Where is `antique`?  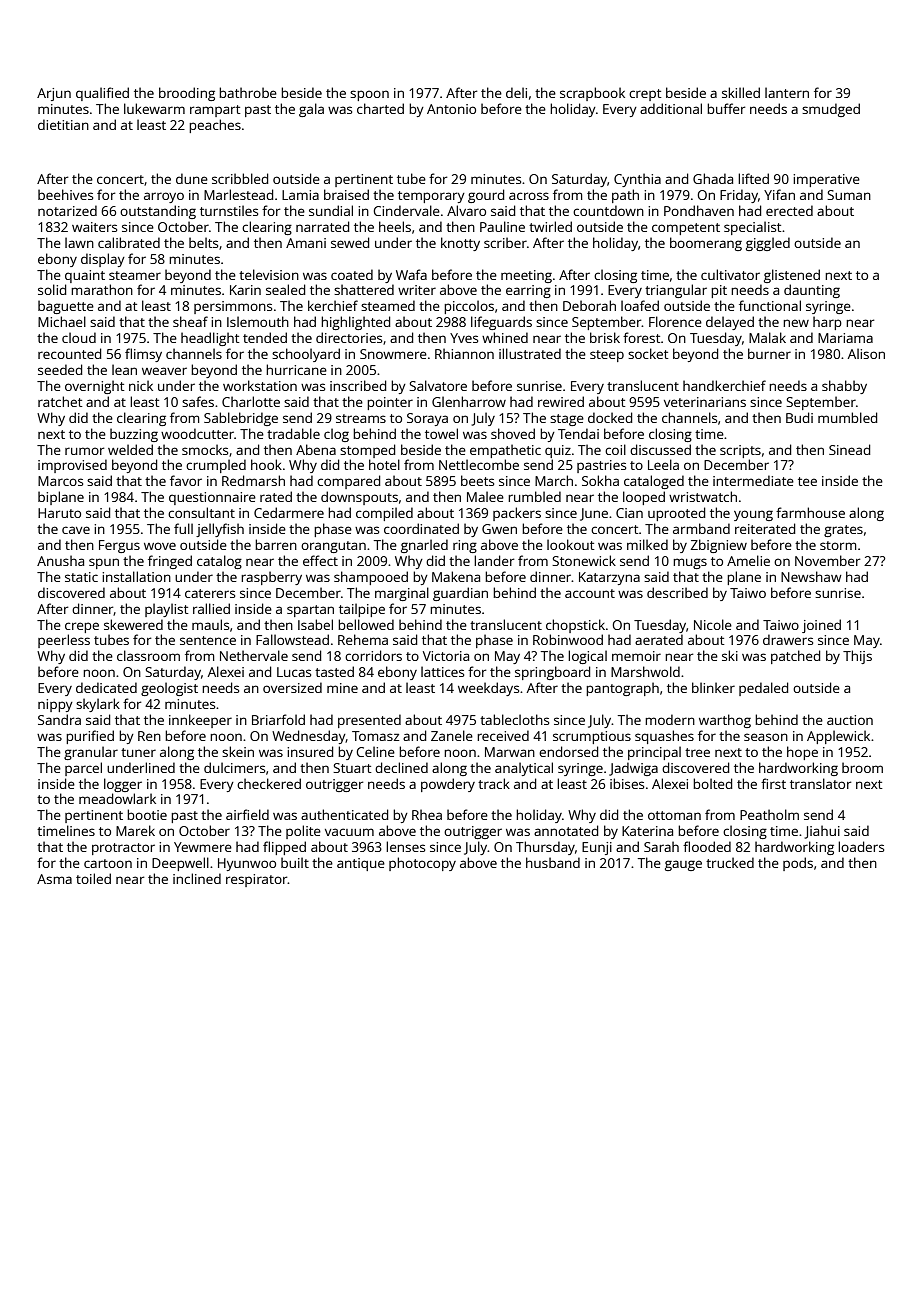
antique is located at coordinates (361, 864).
